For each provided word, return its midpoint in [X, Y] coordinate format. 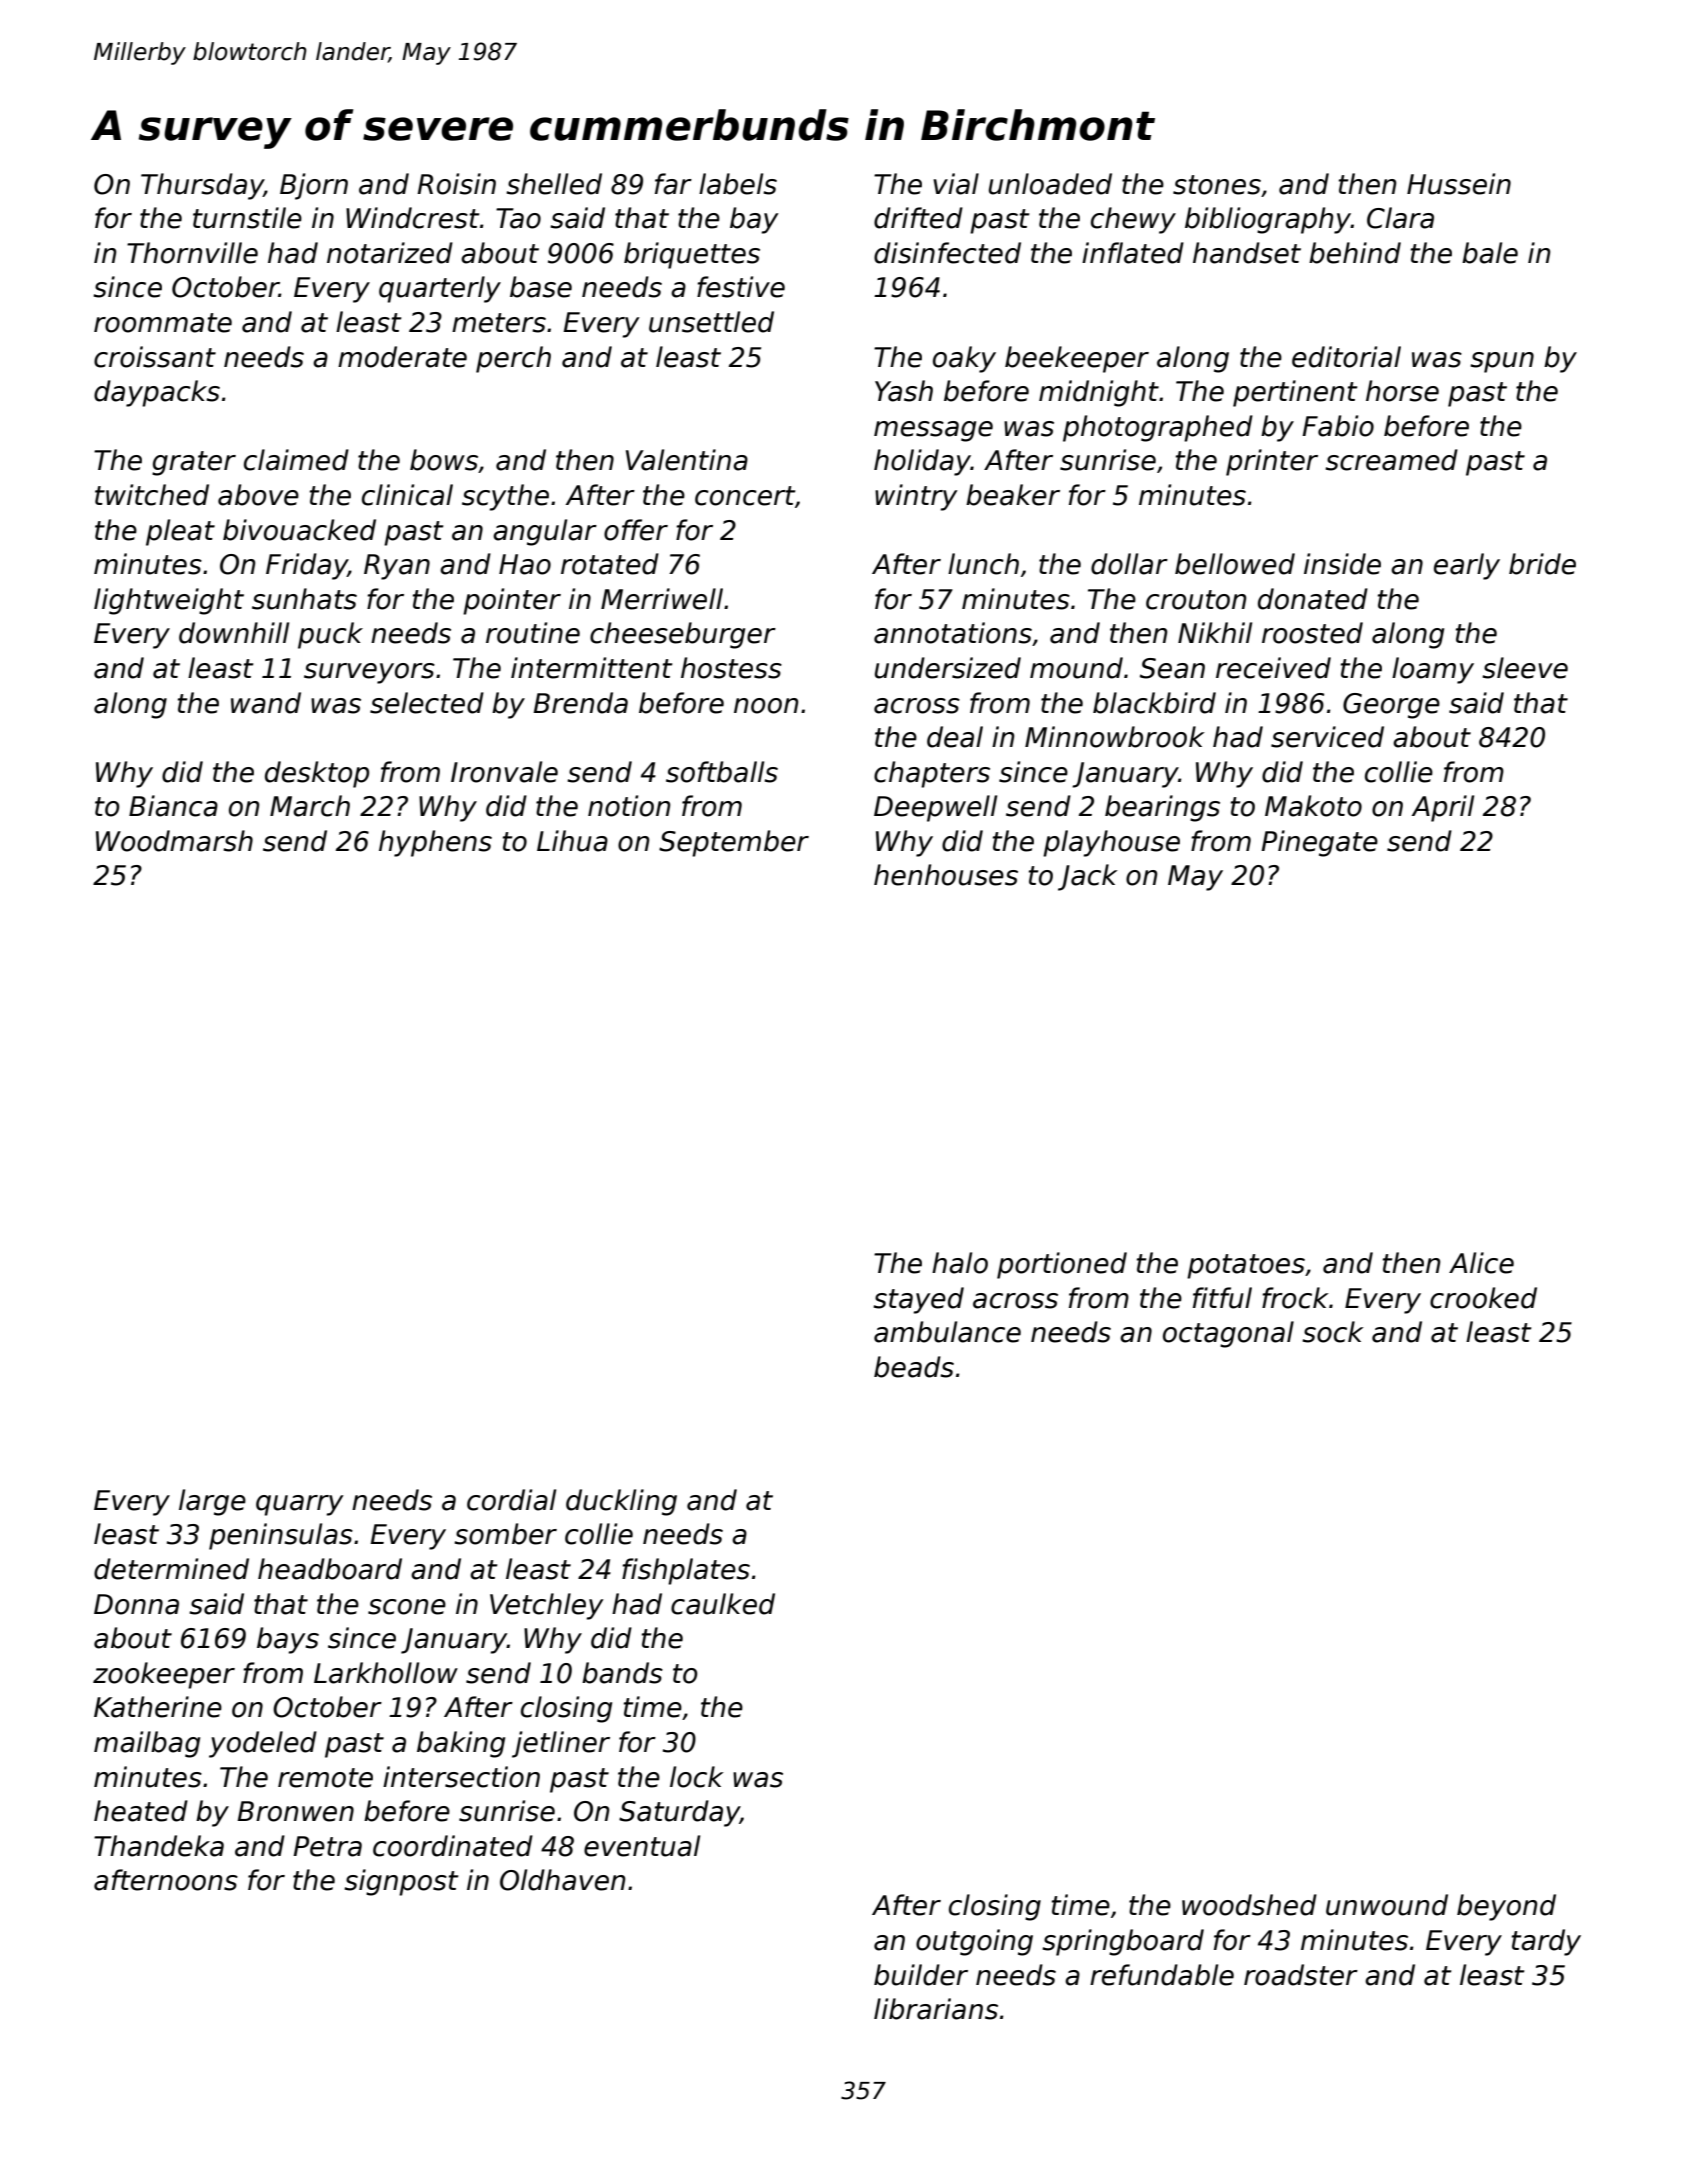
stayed [918, 1300]
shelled [554, 184]
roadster [1301, 1975]
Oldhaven [562, 1880]
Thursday [202, 186]
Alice [1481, 1263]
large [212, 1502]
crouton [1196, 600]
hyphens [435, 843]
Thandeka [159, 1846]
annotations [953, 633]
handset [1247, 253]
